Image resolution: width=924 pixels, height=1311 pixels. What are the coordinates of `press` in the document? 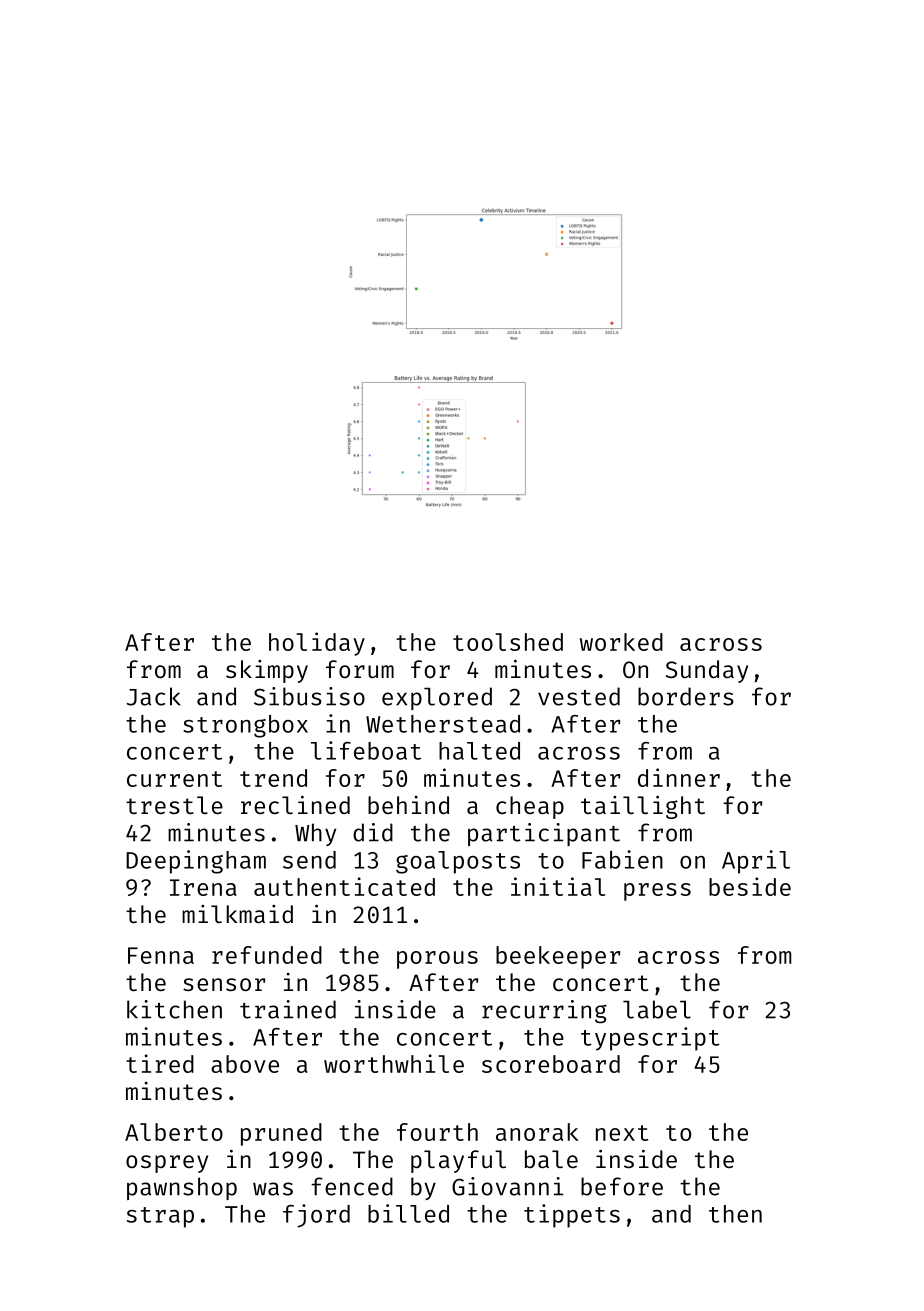 It's located at (657, 892).
